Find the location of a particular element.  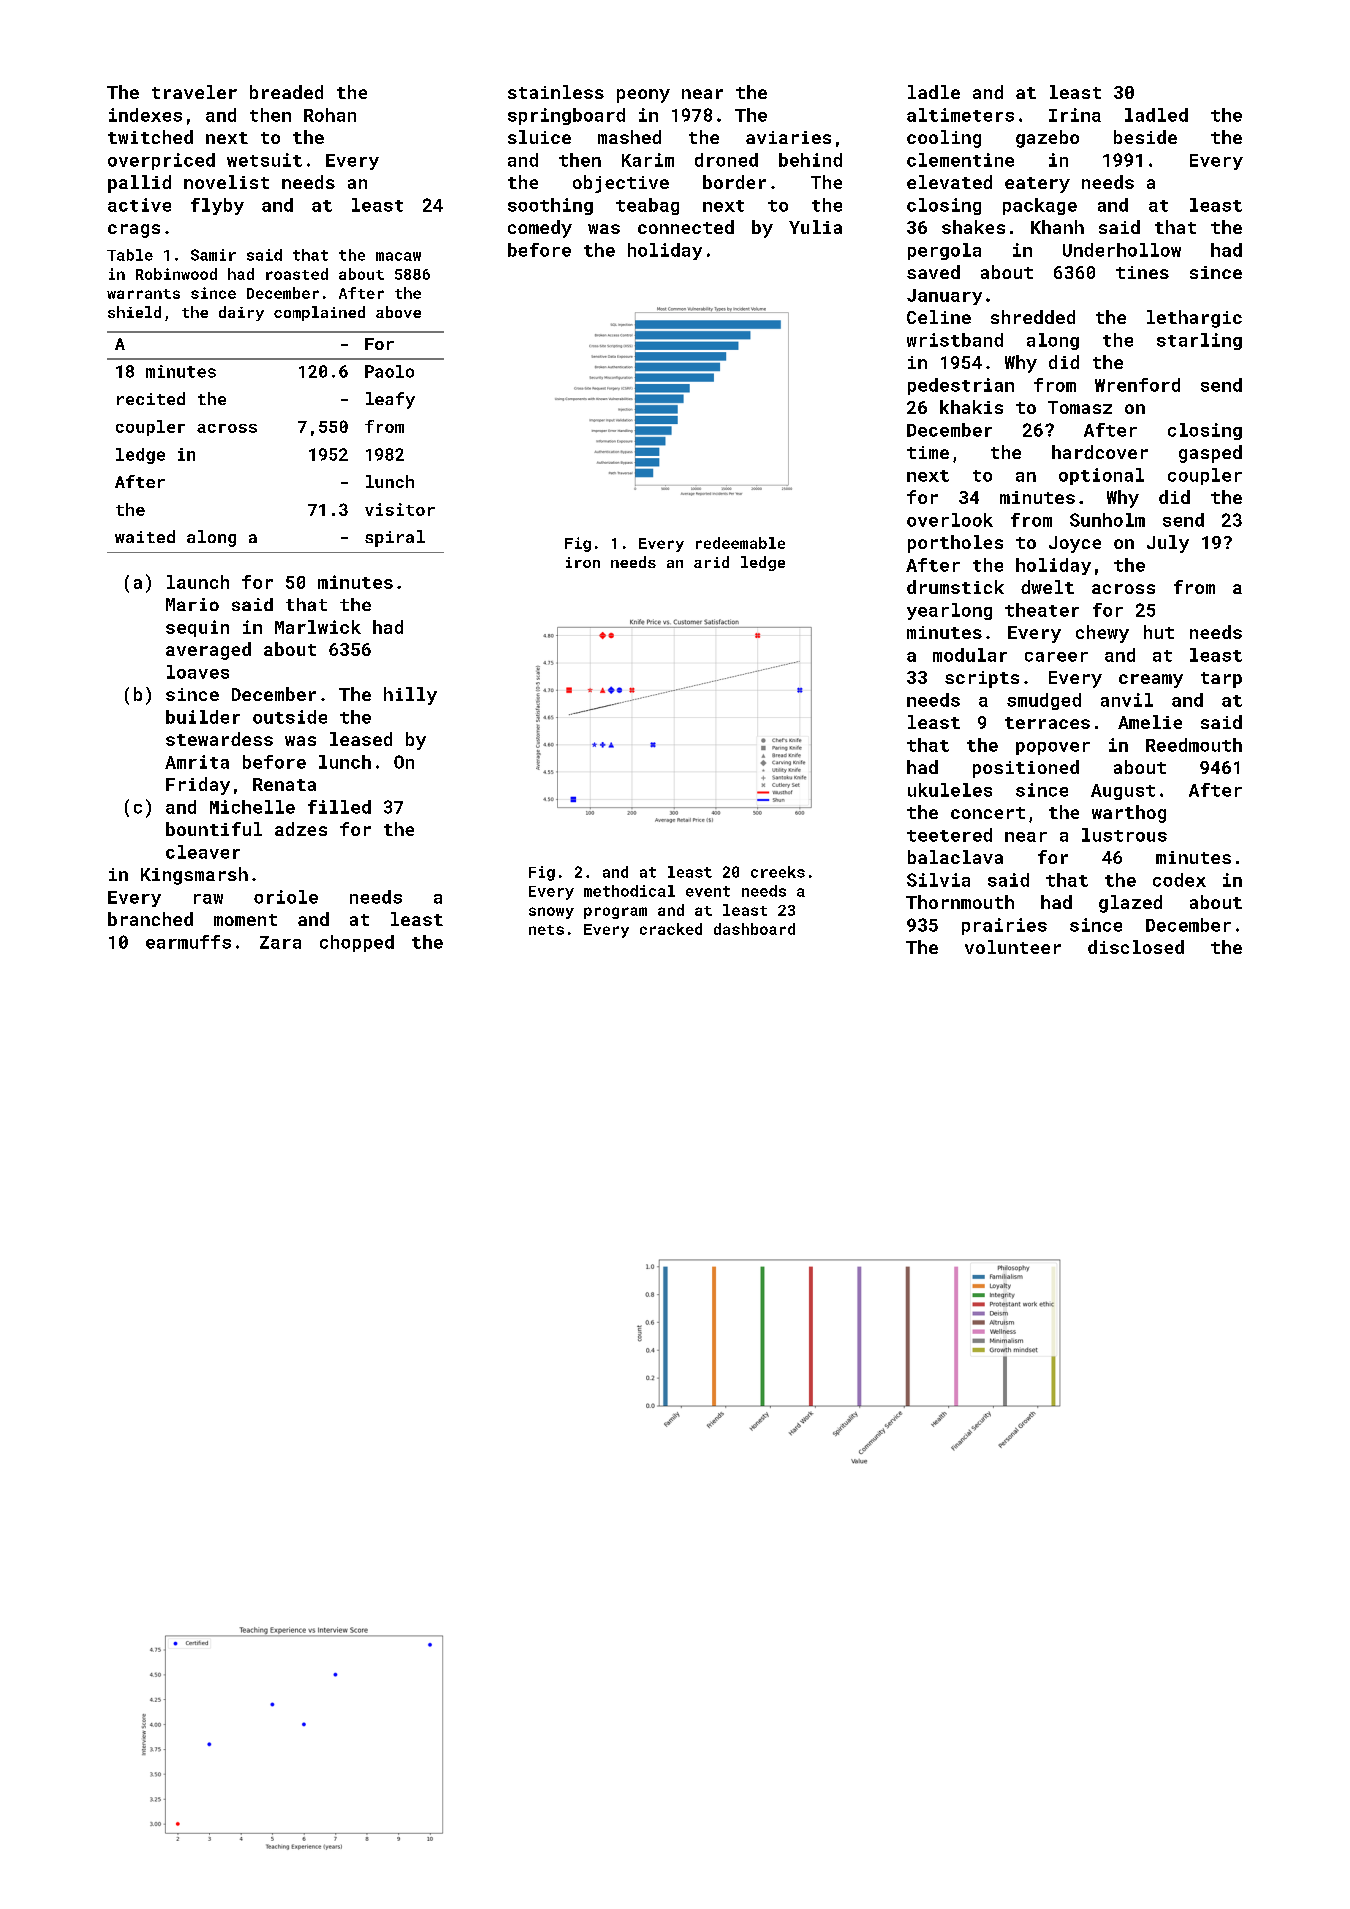

pedestrian is located at coordinates (961, 386).
